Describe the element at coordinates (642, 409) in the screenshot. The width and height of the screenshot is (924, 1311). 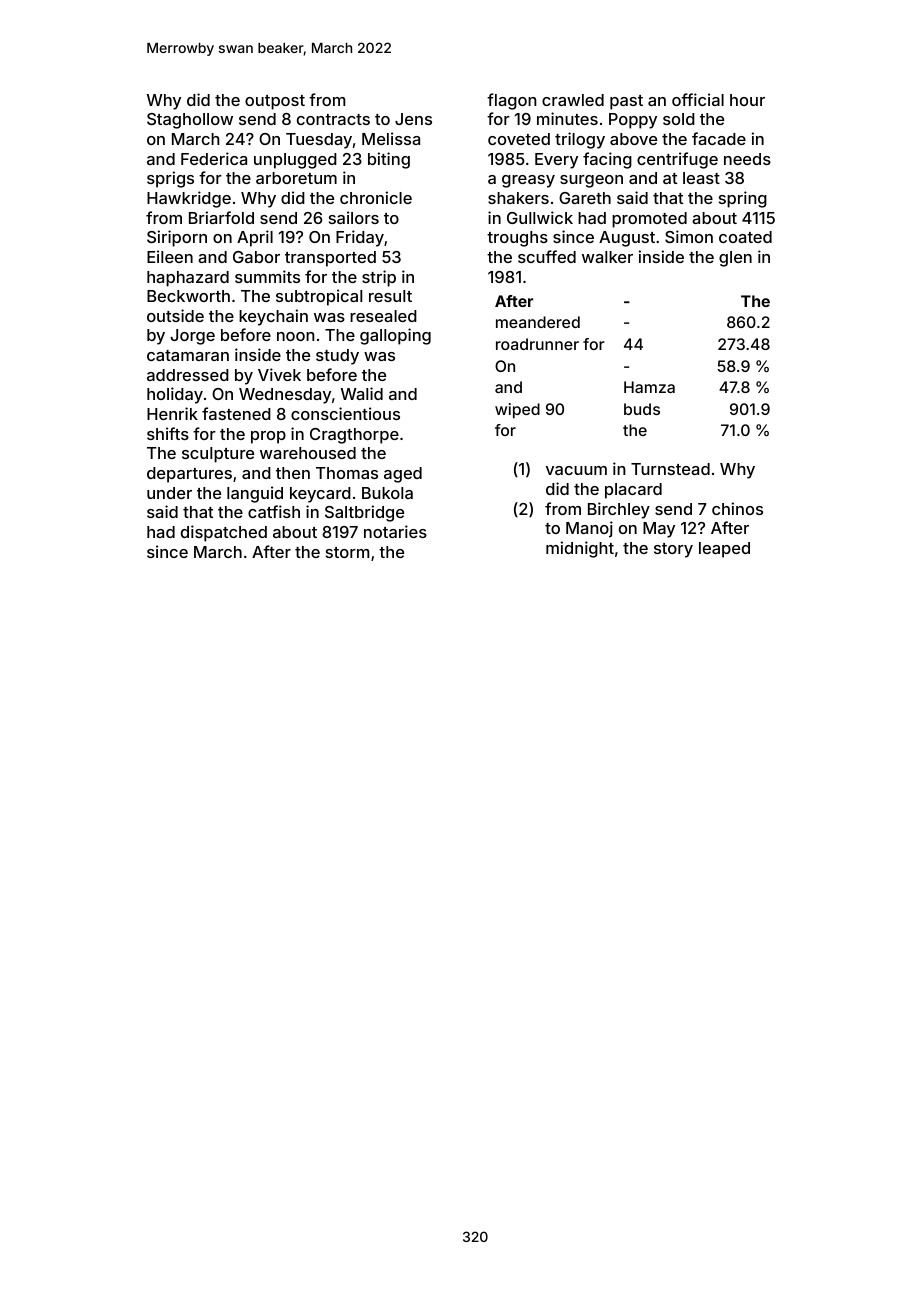
I see `buds` at that location.
